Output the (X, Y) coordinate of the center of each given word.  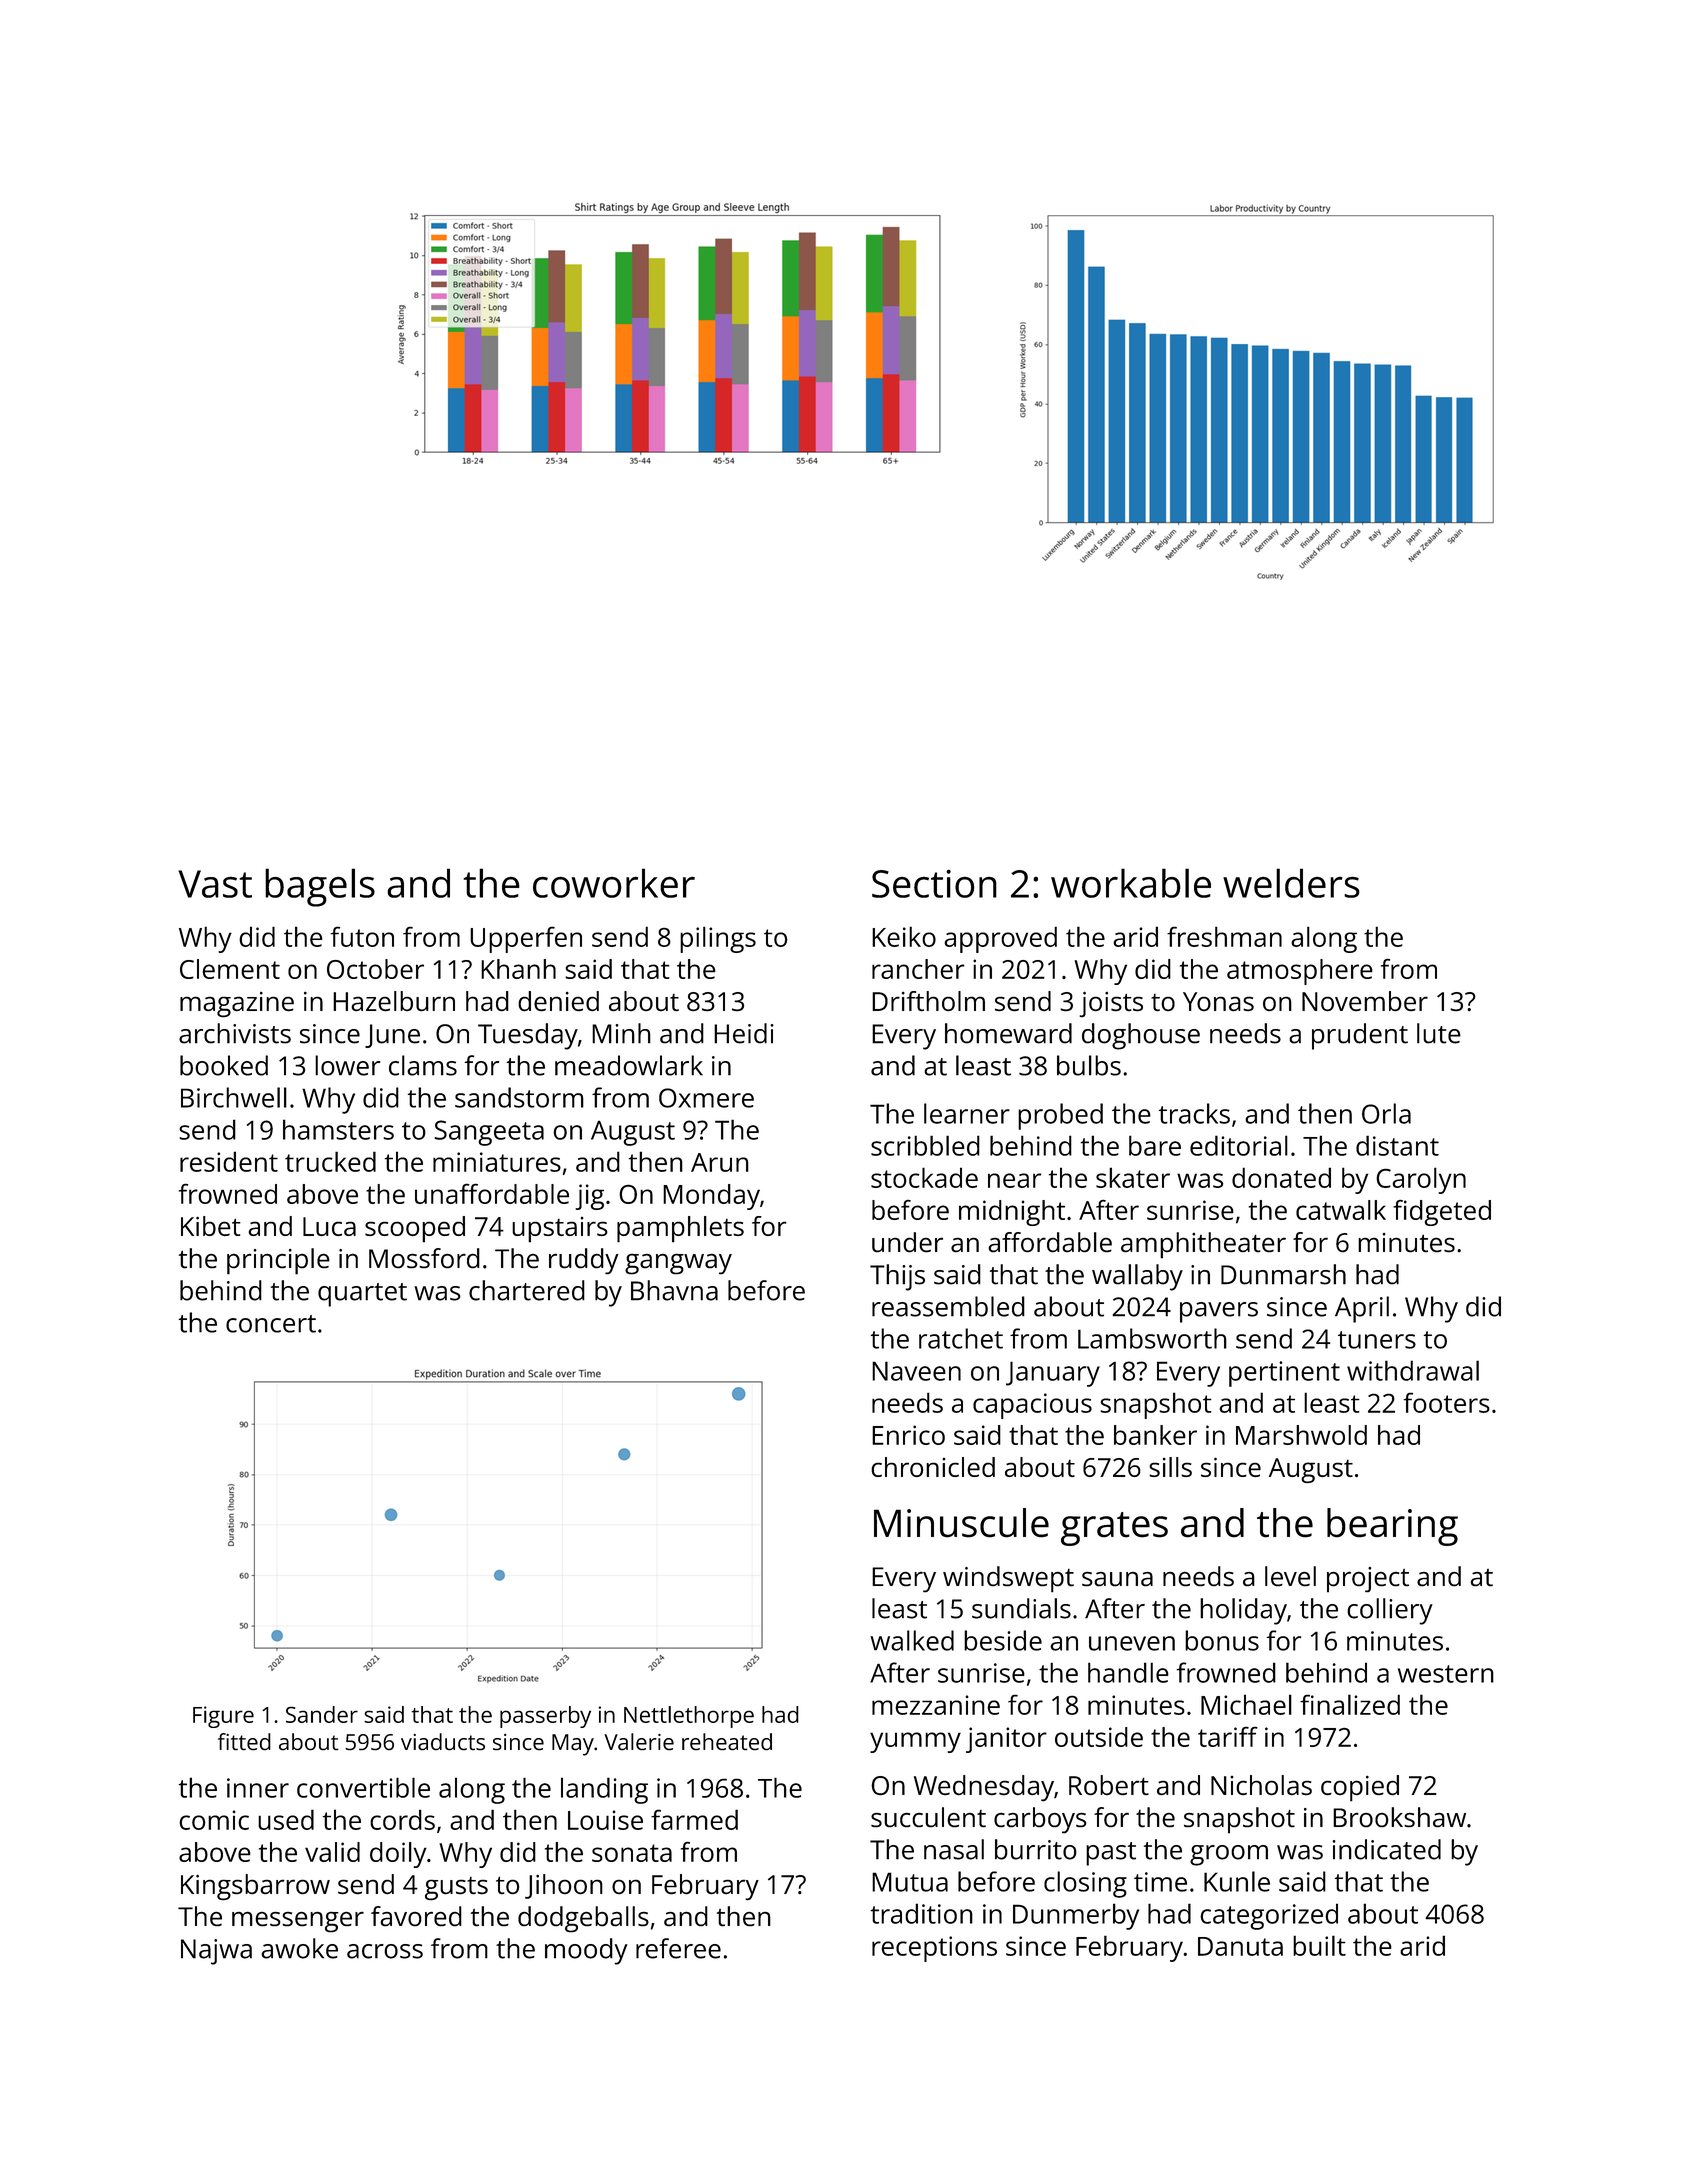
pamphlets (680, 1229)
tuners (1377, 1340)
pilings (718, 939)
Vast (215, 884)
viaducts (443, 1741)
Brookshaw (1399, 1817)
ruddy (584, 1261)
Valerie (639, 1741)
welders (1291, 883)
